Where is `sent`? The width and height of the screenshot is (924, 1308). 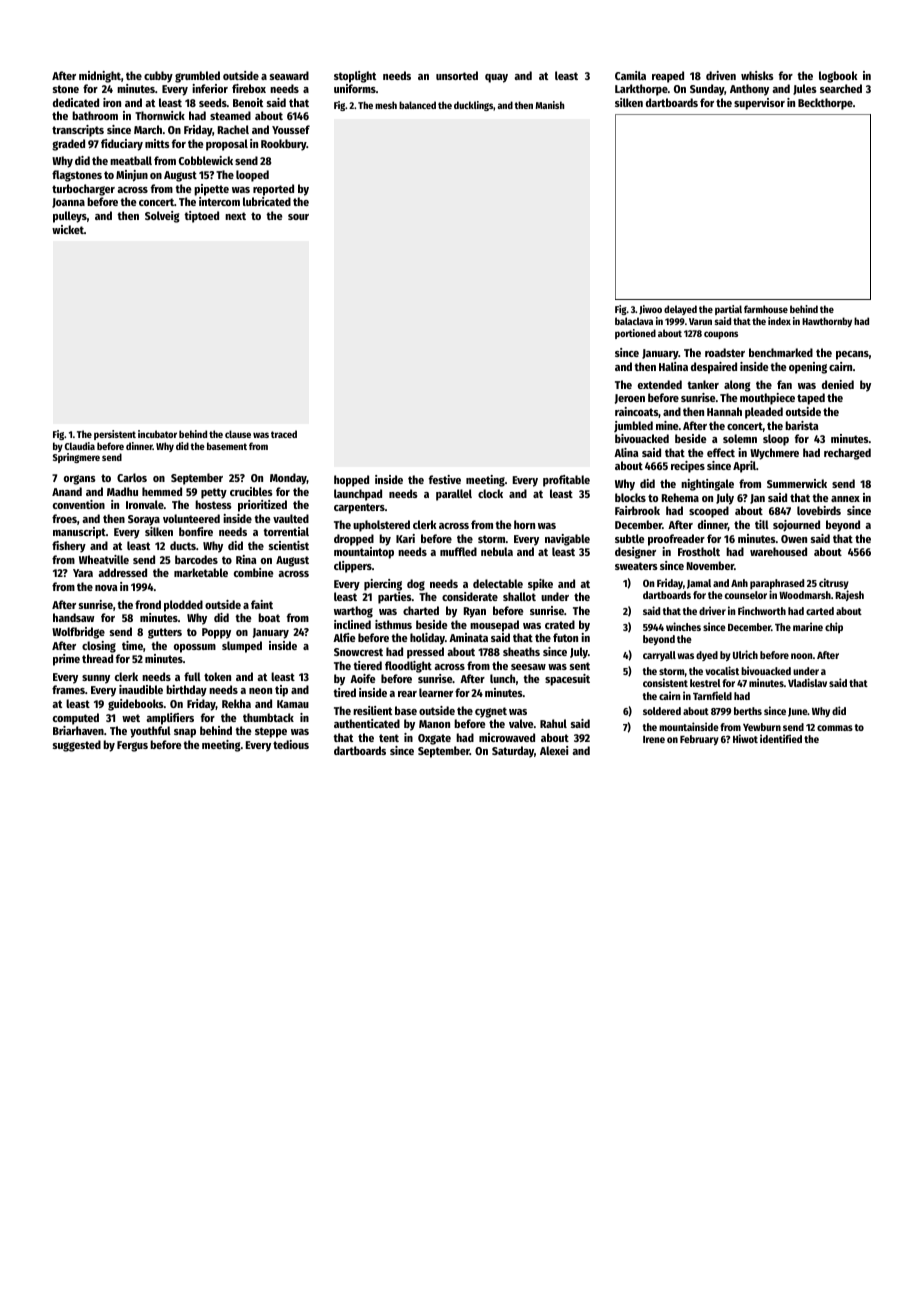 sent is located at coordinates (580, 666).
